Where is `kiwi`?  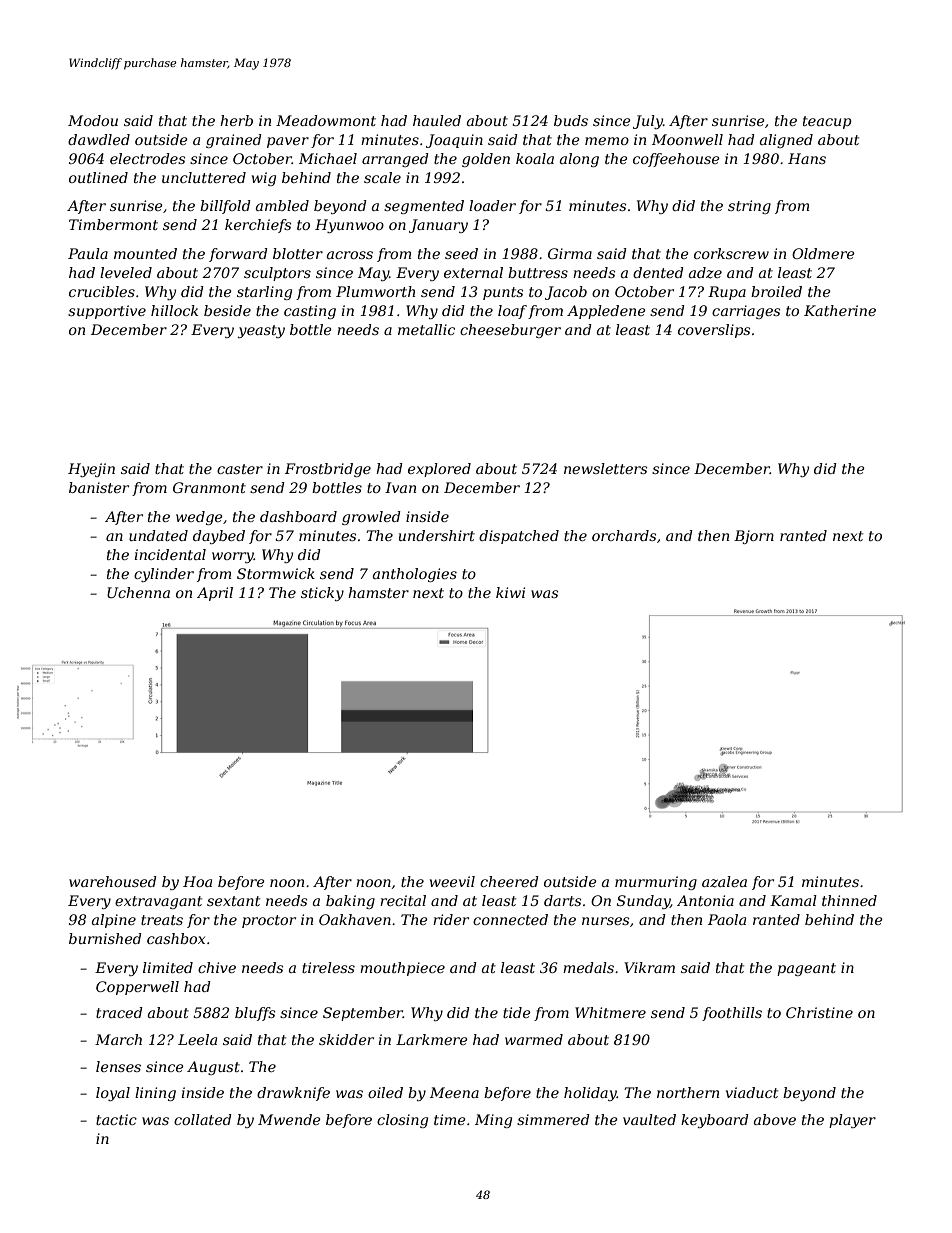
kiwi is located at coordinates (510, 592).
